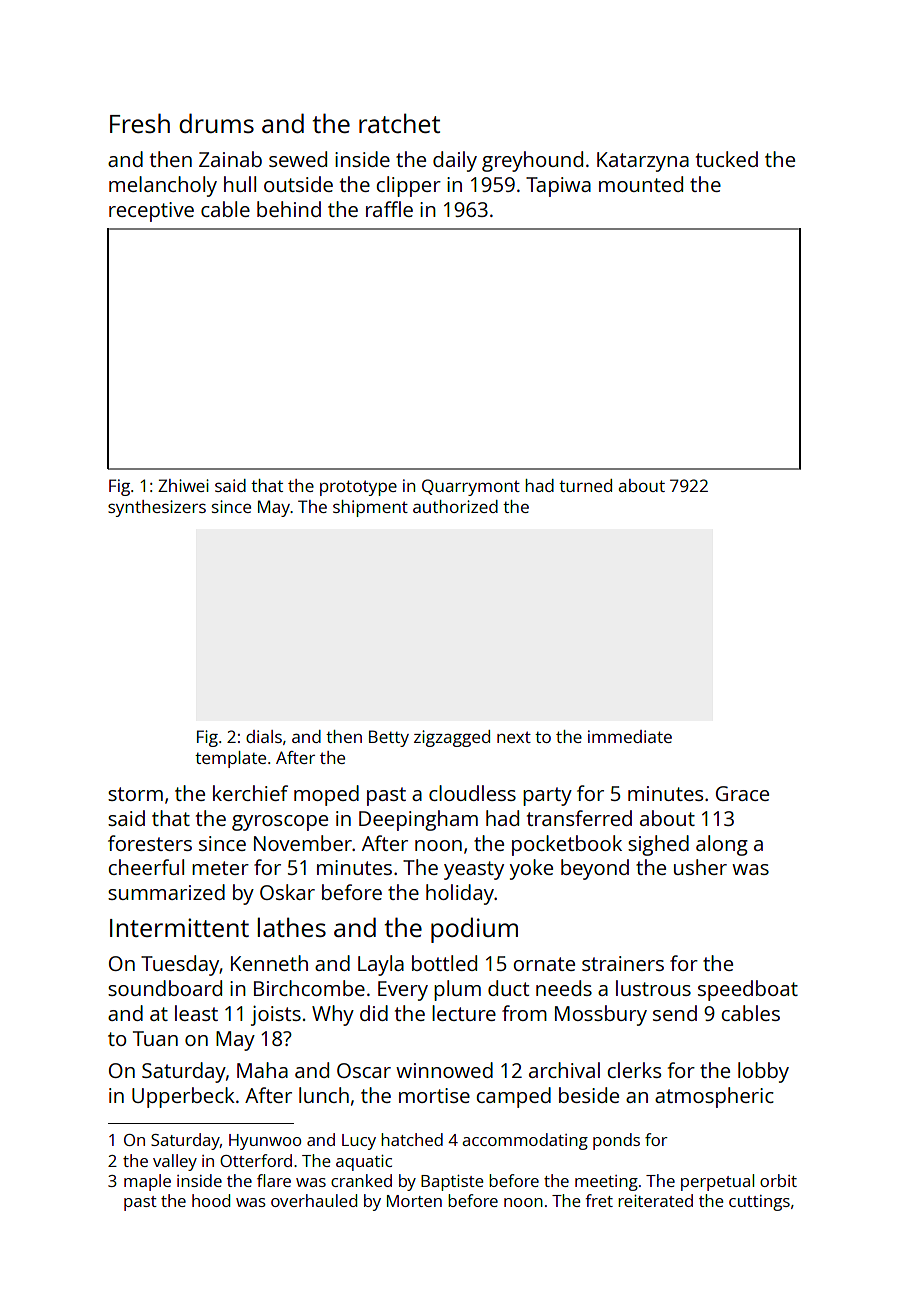 Image resolution: width=908 pixels, height=1316 pixels. Describe the element at coordinates (641, 184) in the page. I see `mounted` at that location.
